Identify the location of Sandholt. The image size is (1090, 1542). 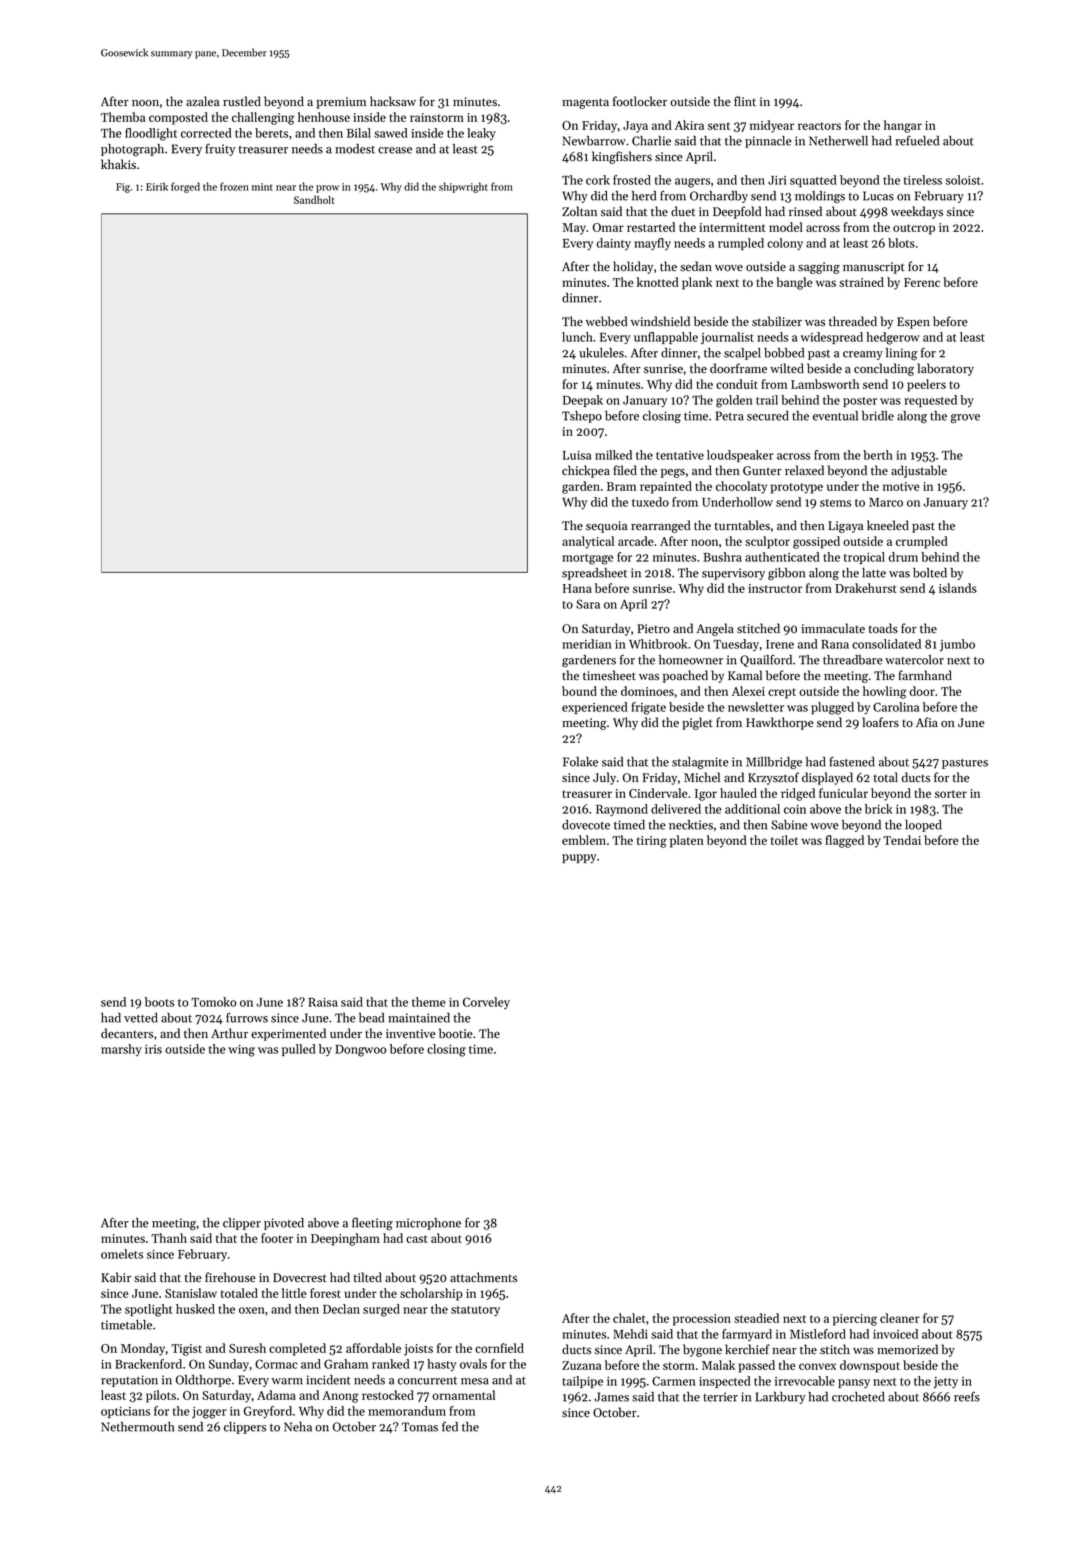
(314, 200).
